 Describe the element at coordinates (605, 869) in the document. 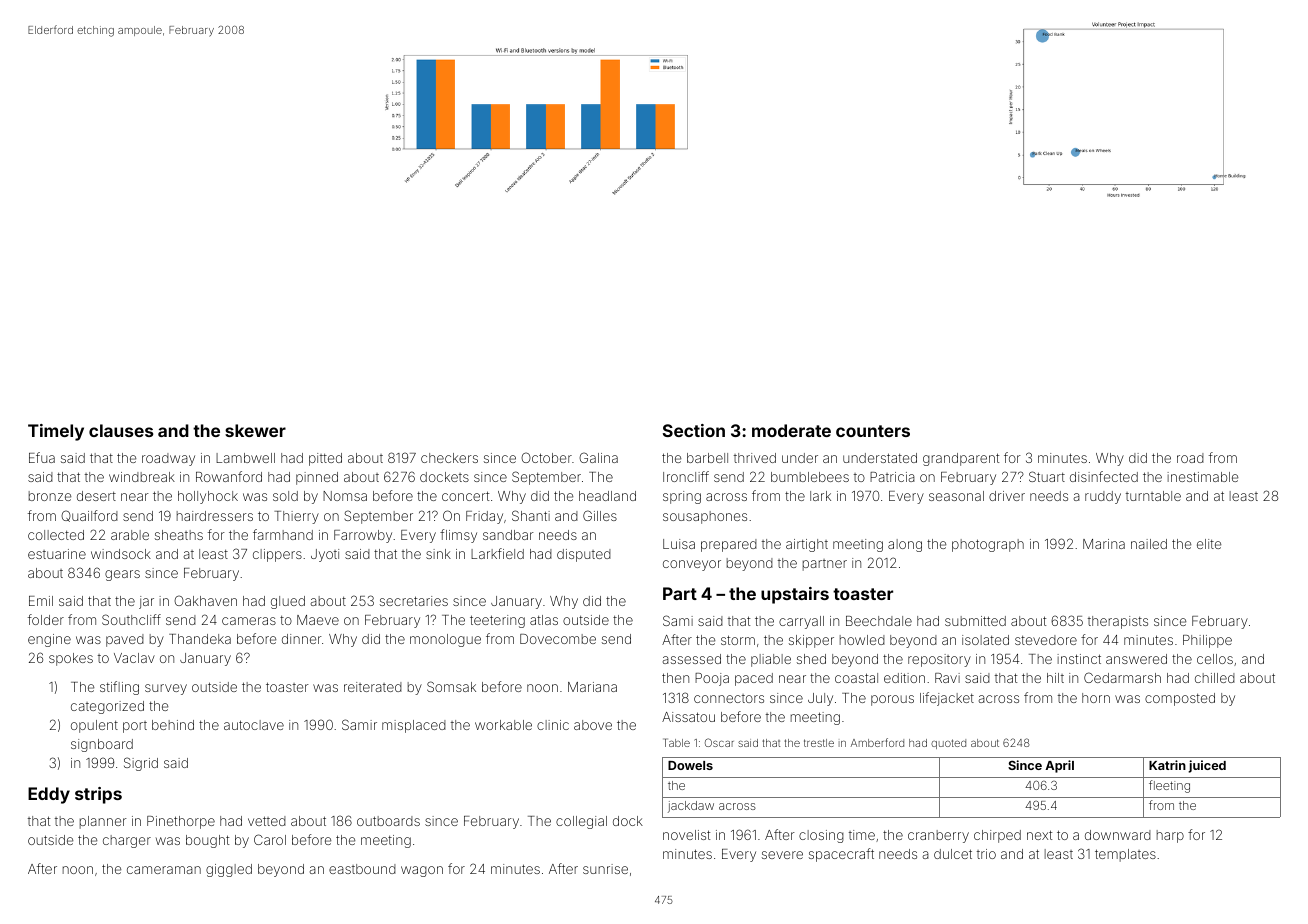

I see `sunrise` at that location.
